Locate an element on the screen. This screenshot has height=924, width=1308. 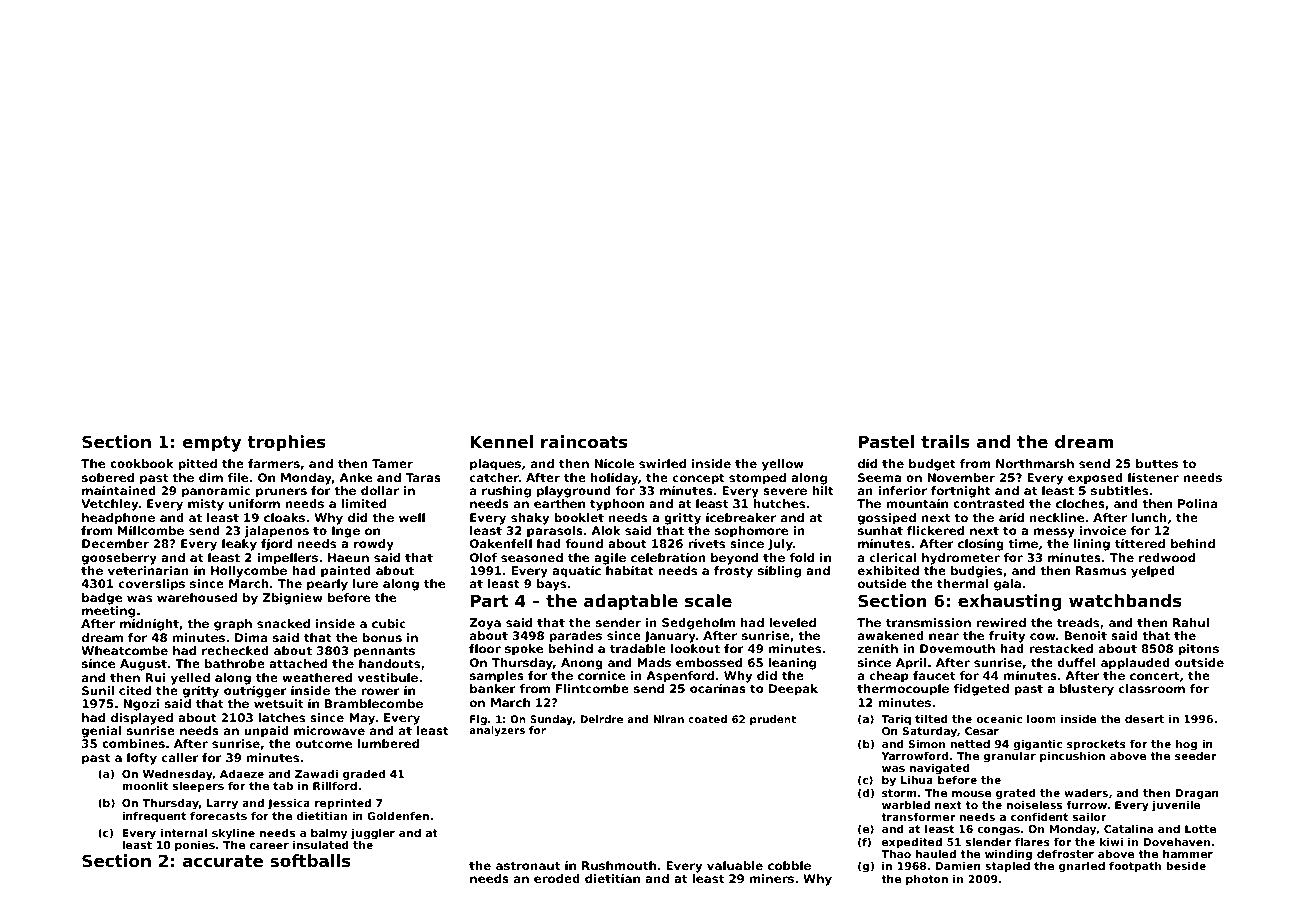
maintained is located at coordinates (119, 490).
